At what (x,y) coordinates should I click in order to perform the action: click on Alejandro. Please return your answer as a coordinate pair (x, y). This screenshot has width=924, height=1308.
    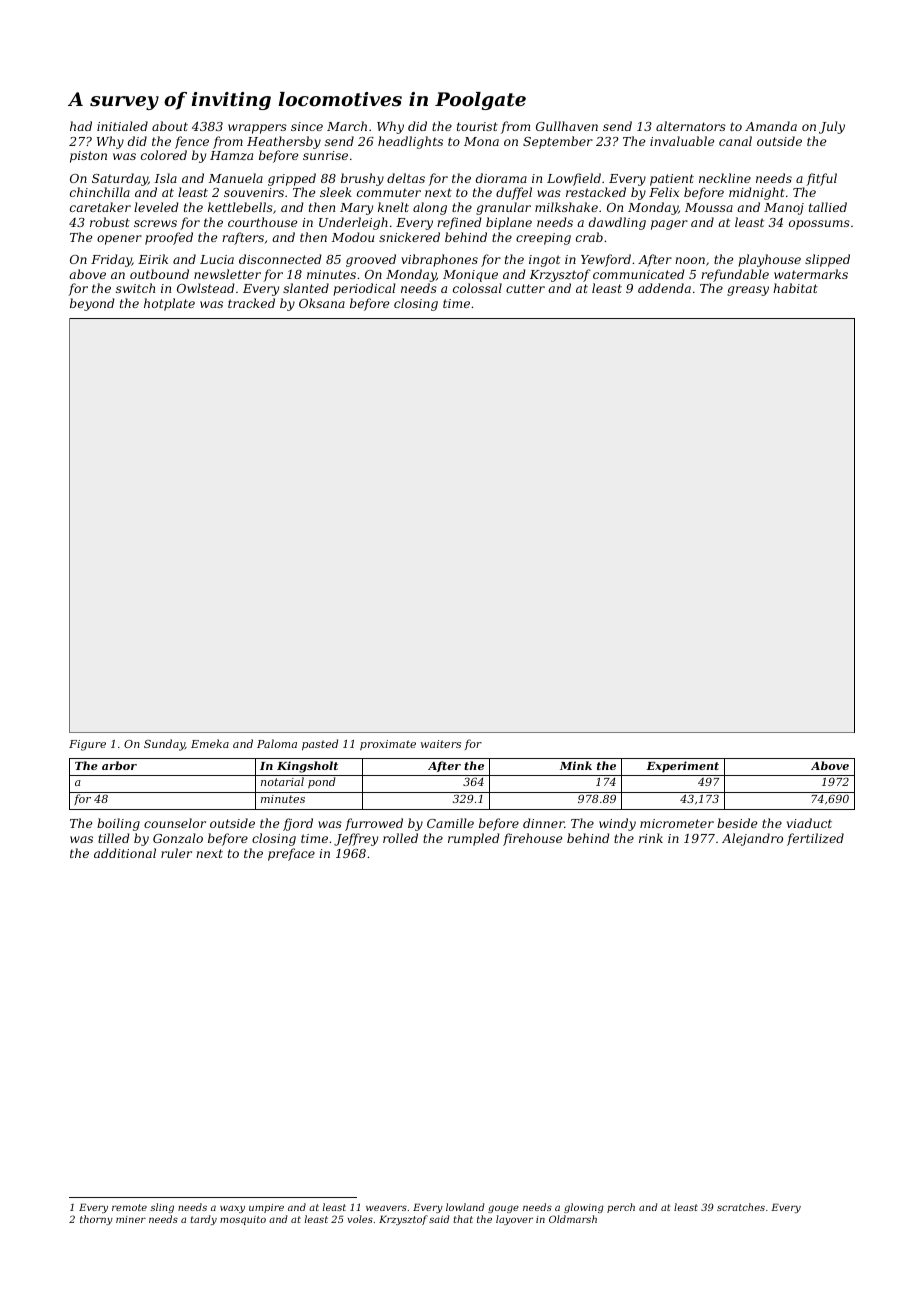
    Looking at the image, I should click on (752, 839).
